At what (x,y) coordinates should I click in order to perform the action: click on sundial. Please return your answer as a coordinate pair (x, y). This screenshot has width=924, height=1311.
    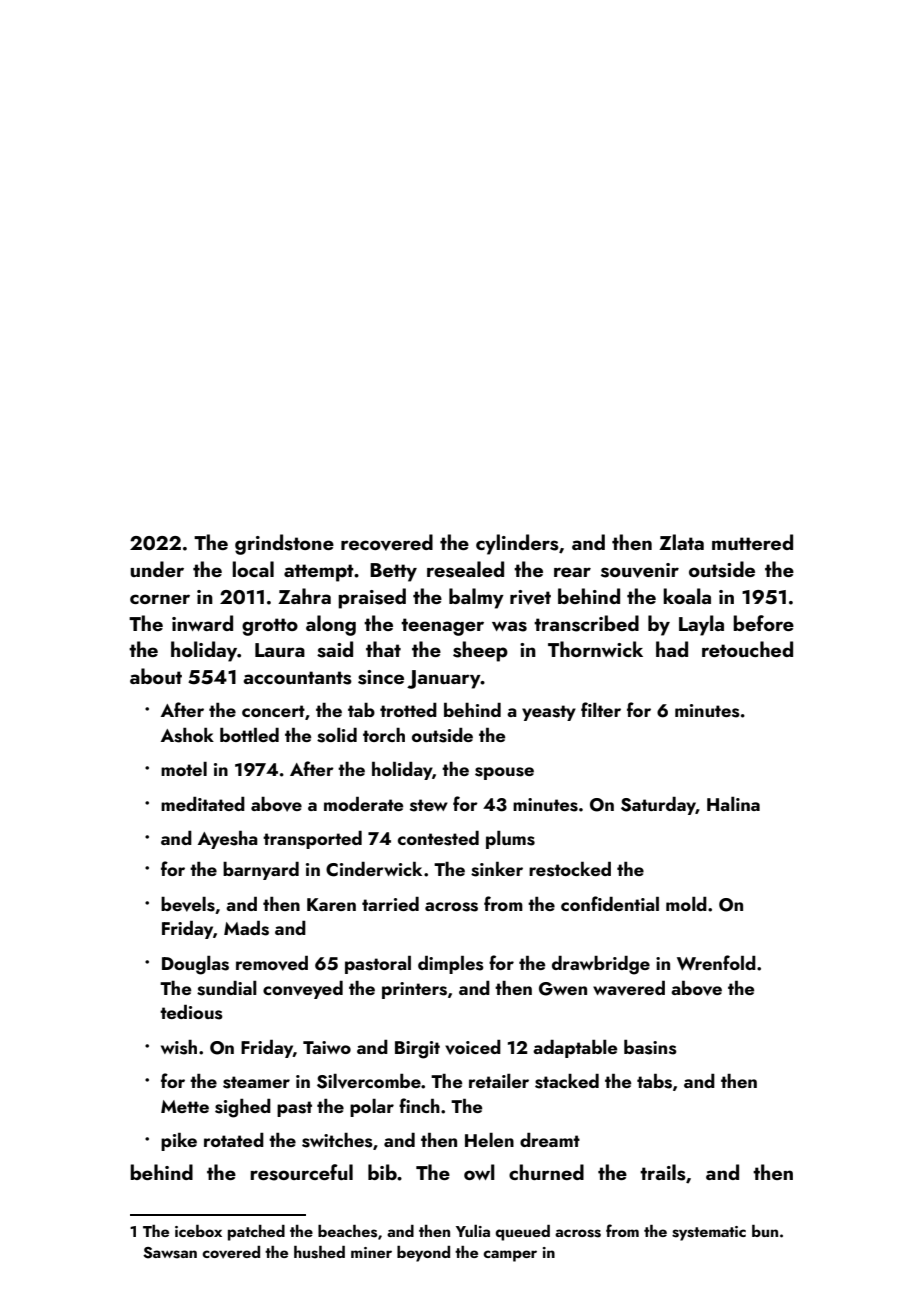
    Looking at the image, I should click on (227, 988).
